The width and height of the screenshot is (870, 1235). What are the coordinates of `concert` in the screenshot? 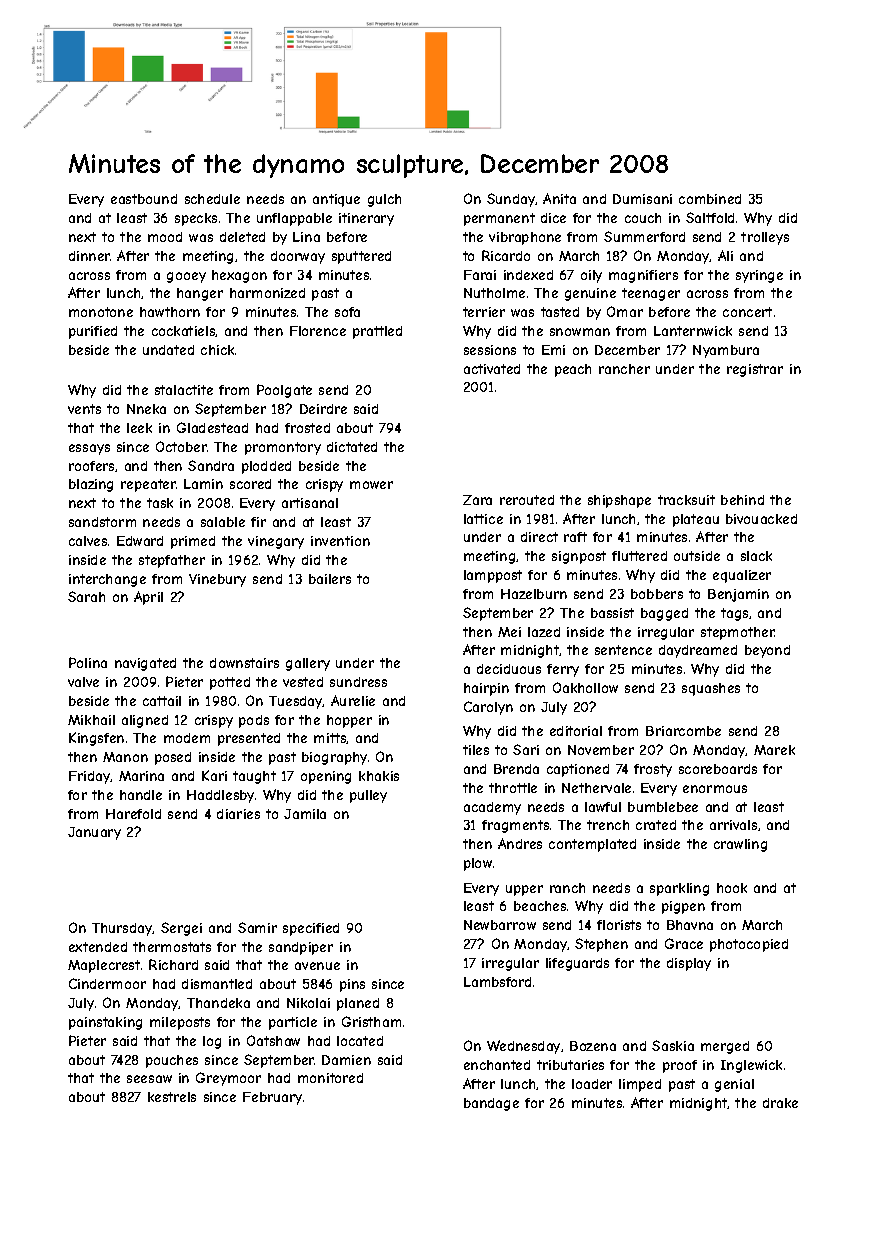 It's located at (747, 312).
